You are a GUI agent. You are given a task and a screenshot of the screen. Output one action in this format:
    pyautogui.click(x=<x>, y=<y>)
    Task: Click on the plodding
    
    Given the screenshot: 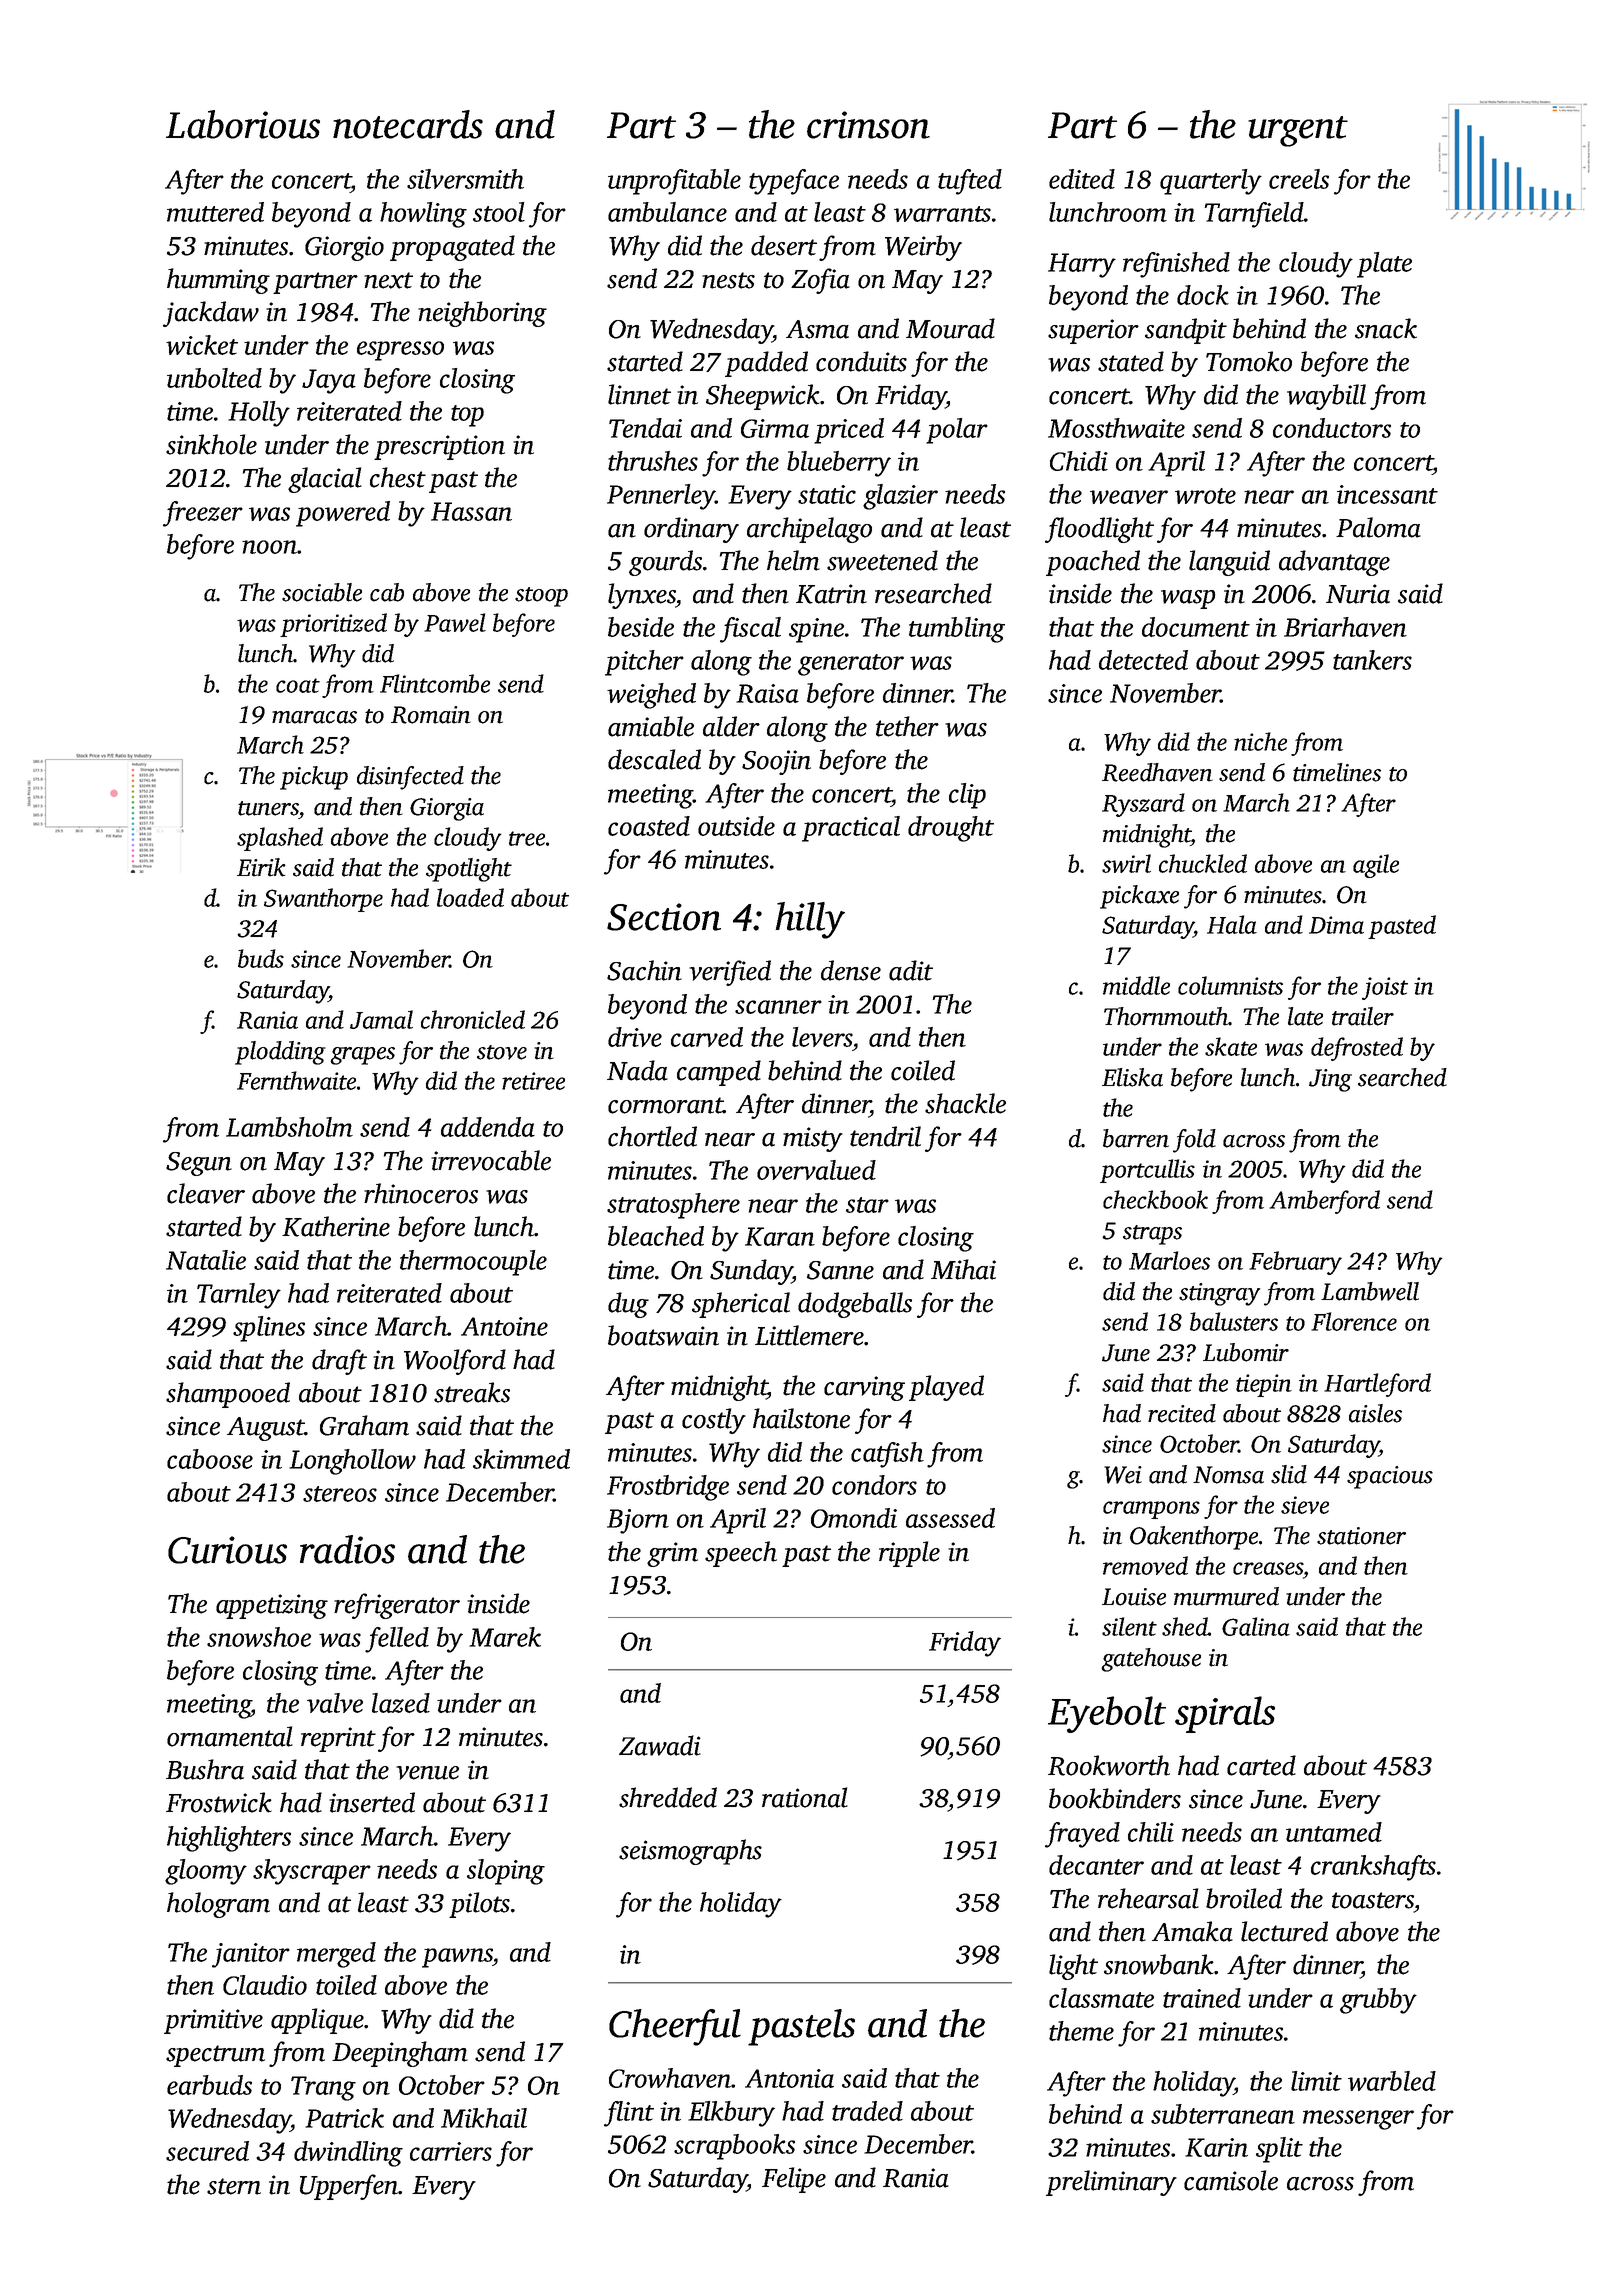 What is the action you would take?
    pyautogui.click(x=280, y=1053)
